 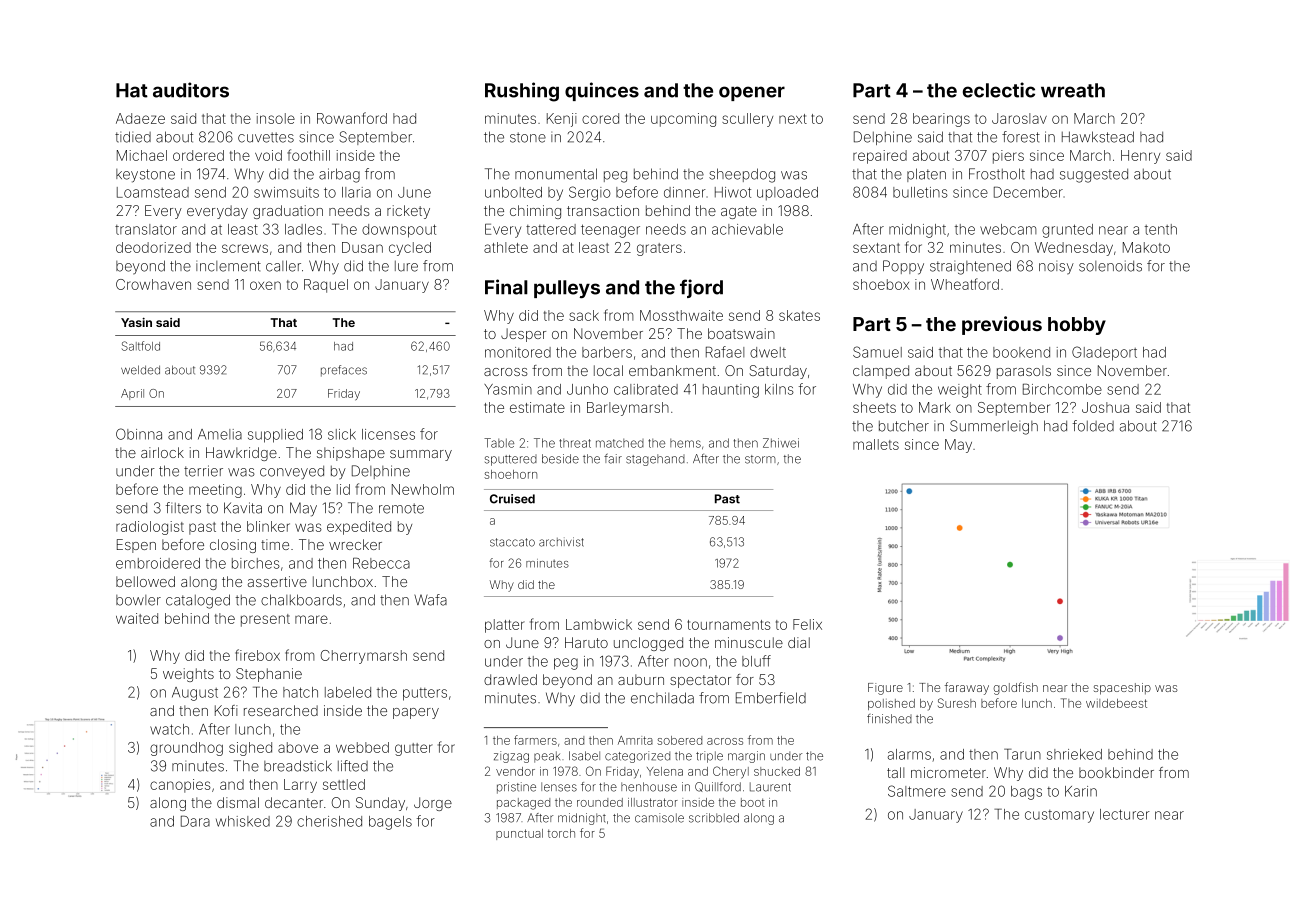 What do you see at coordinates (522, 92) in the screenshot?
I see `Rushing` at bounding box center [522, 92].
